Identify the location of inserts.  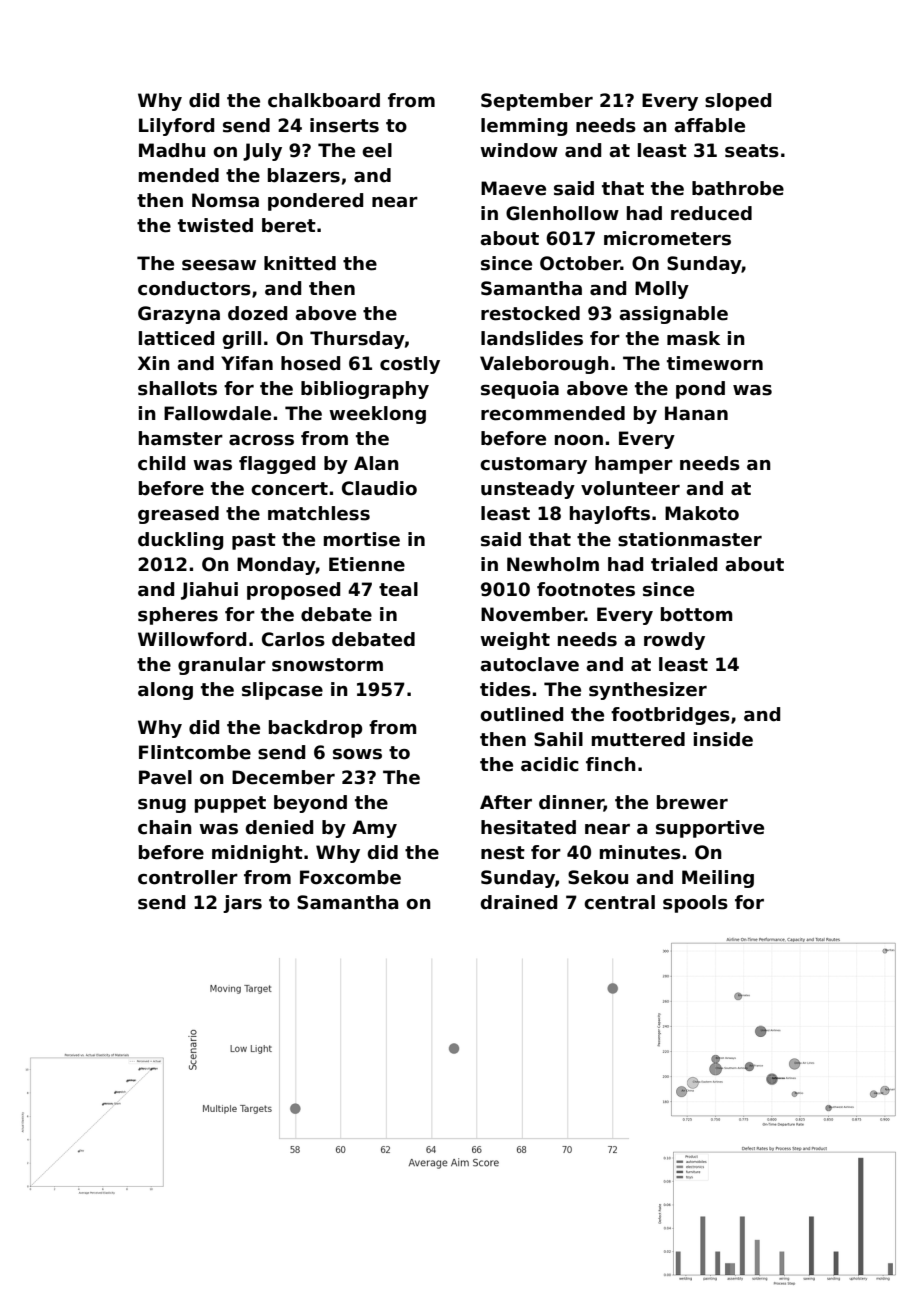
(344, 125).
